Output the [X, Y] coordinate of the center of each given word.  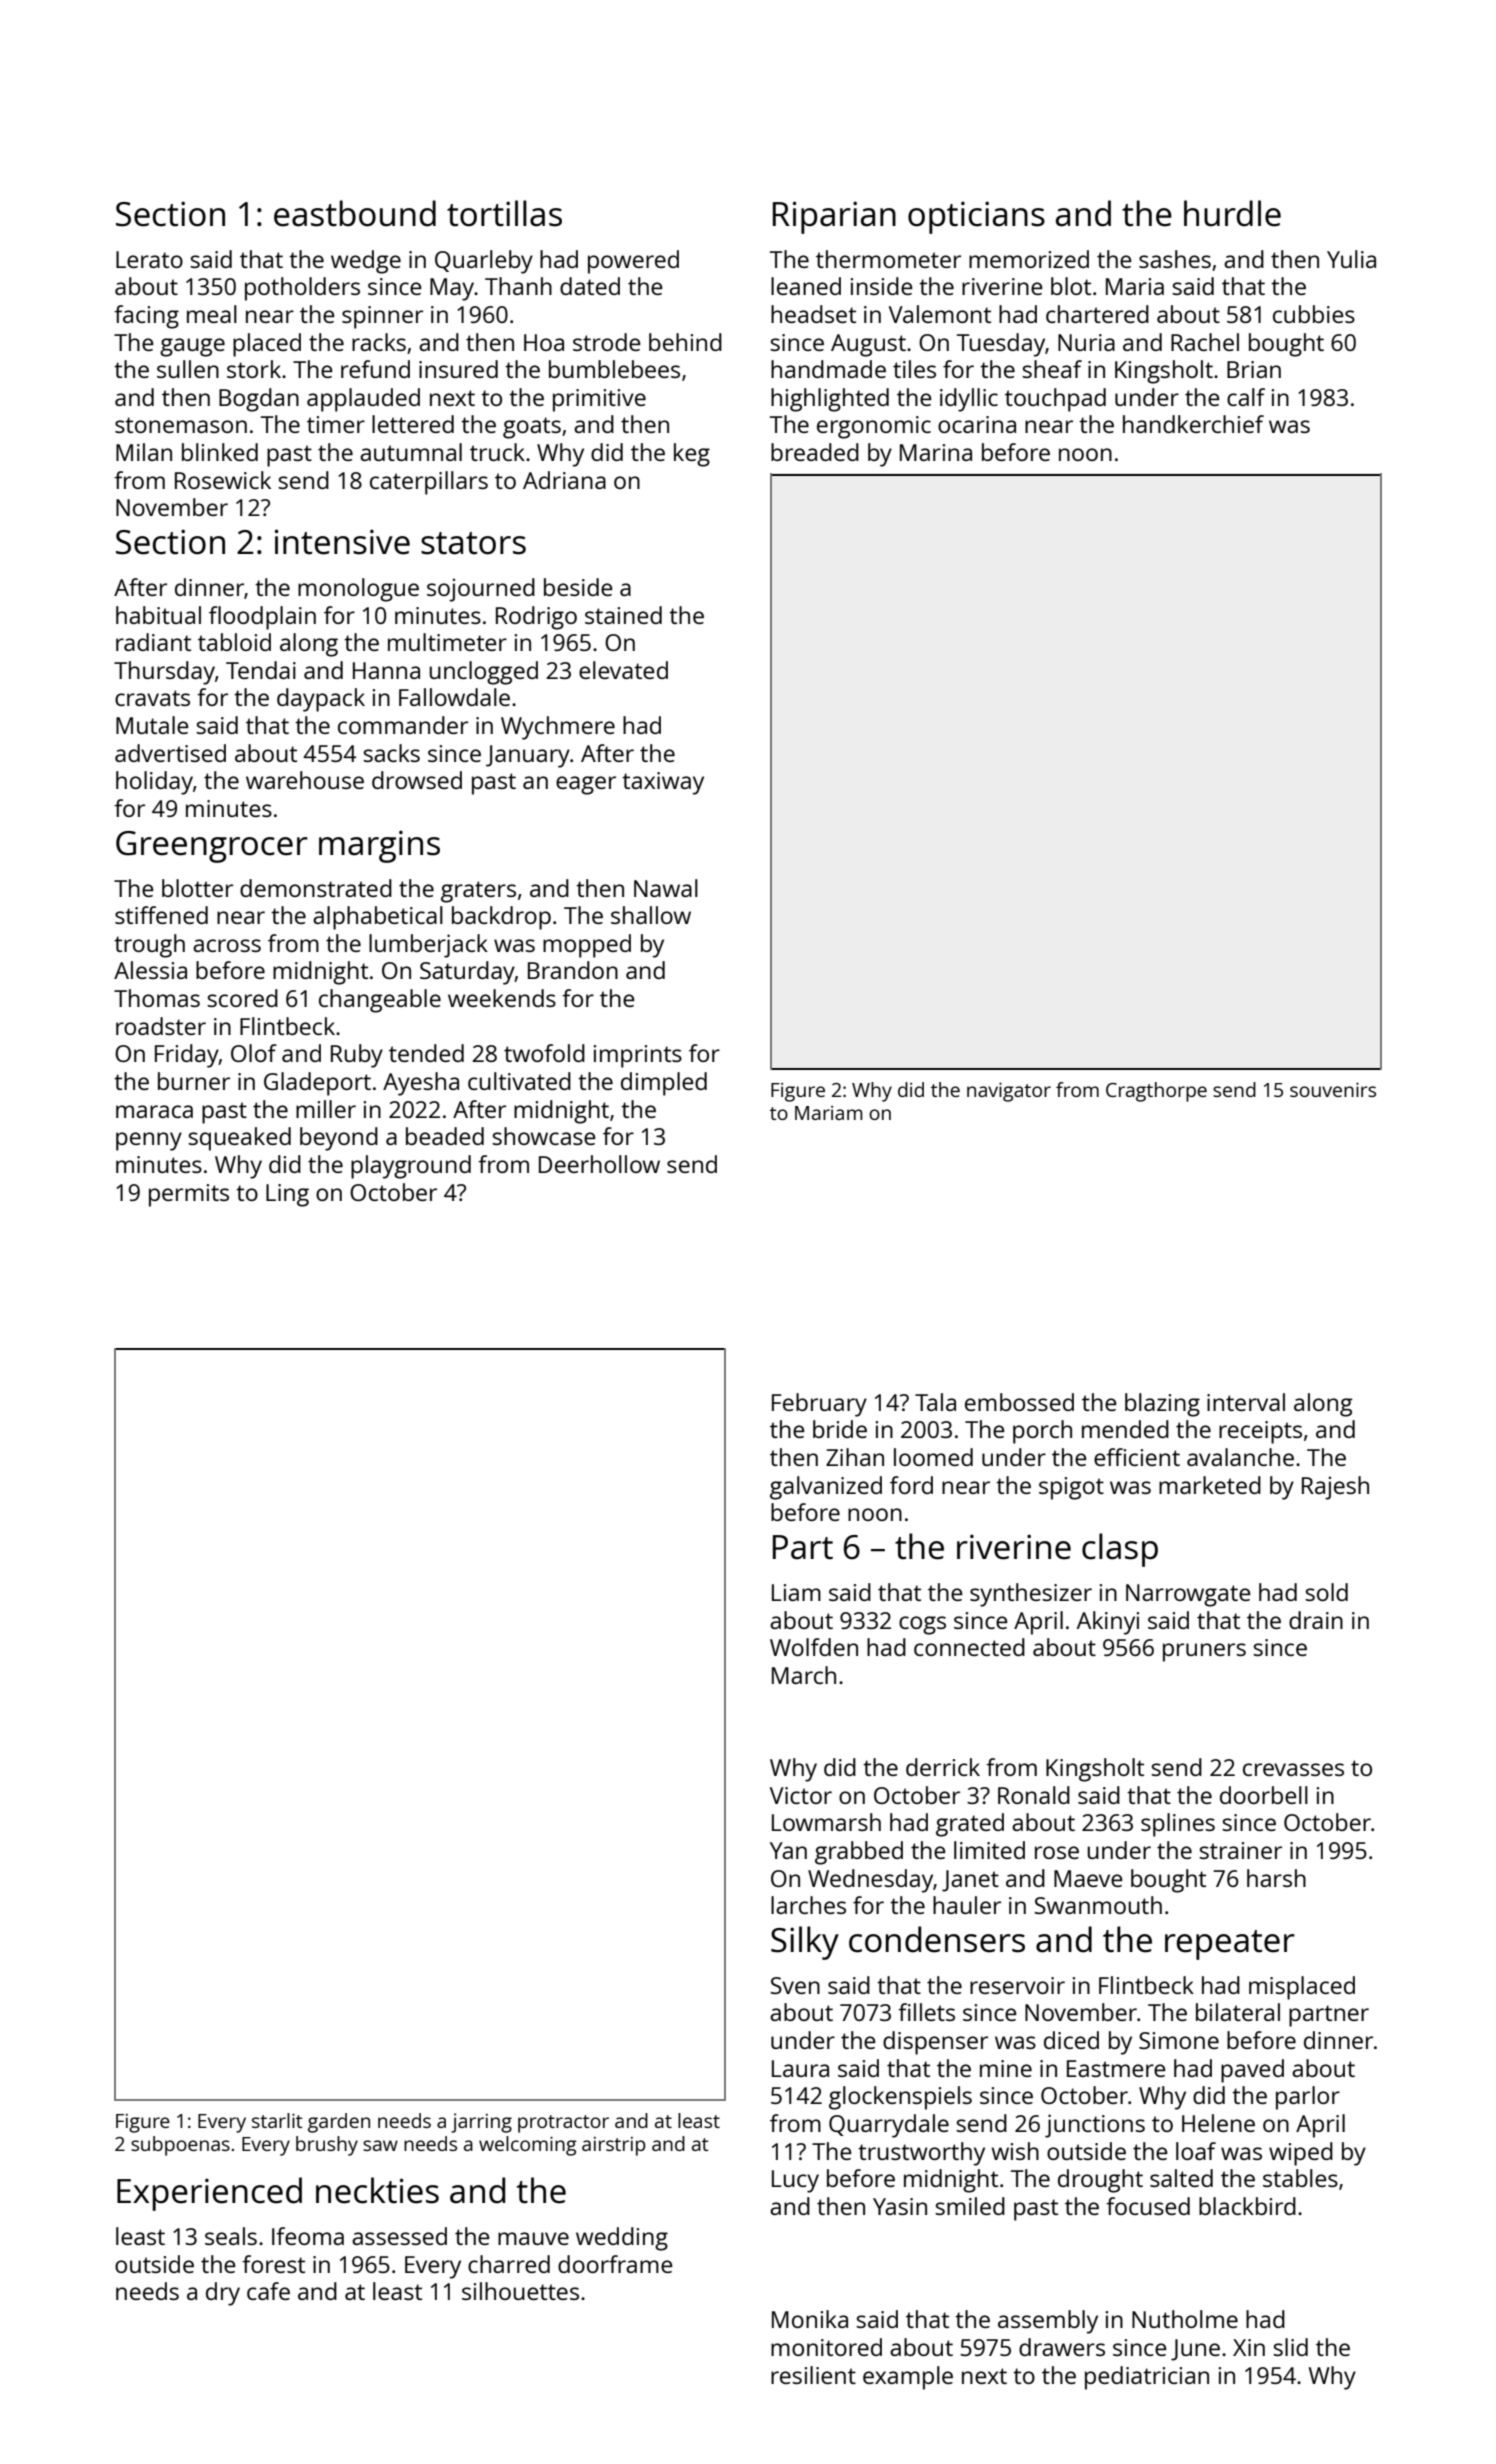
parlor [1308, 2098]
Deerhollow [599, 1164]
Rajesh [1335, 1488]
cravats [152, 698]
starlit [277, 2120]
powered [633, 262]
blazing [1162, 1405]
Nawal [666, 888]
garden [339, 2123]
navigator [1009, 1092]
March [804, 1675]
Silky [805, 1943]
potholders [302, 289]
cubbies [1314, 314]
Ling [287, 1195]
